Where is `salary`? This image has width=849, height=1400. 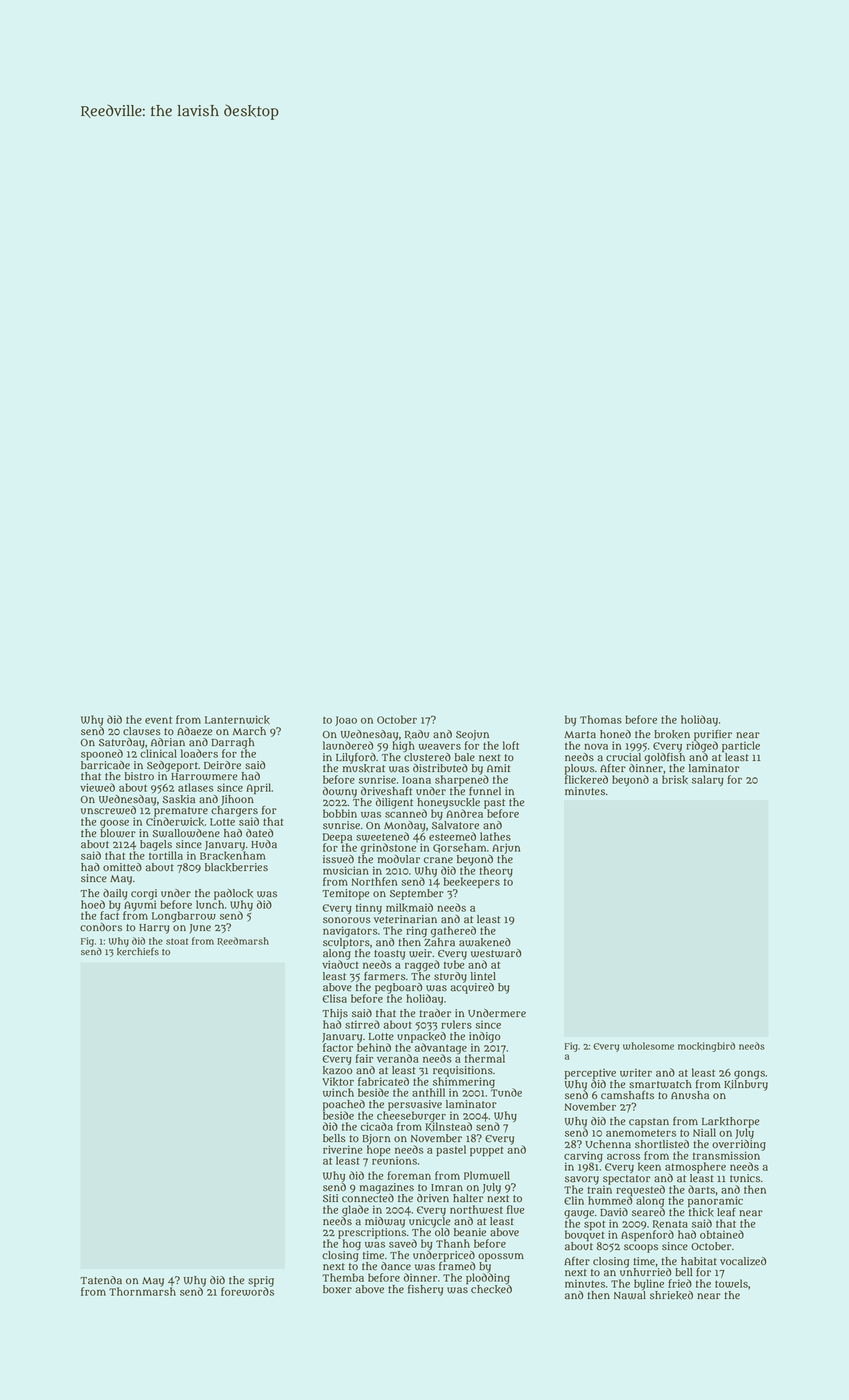
salary is located at coordinates (708, 780).
